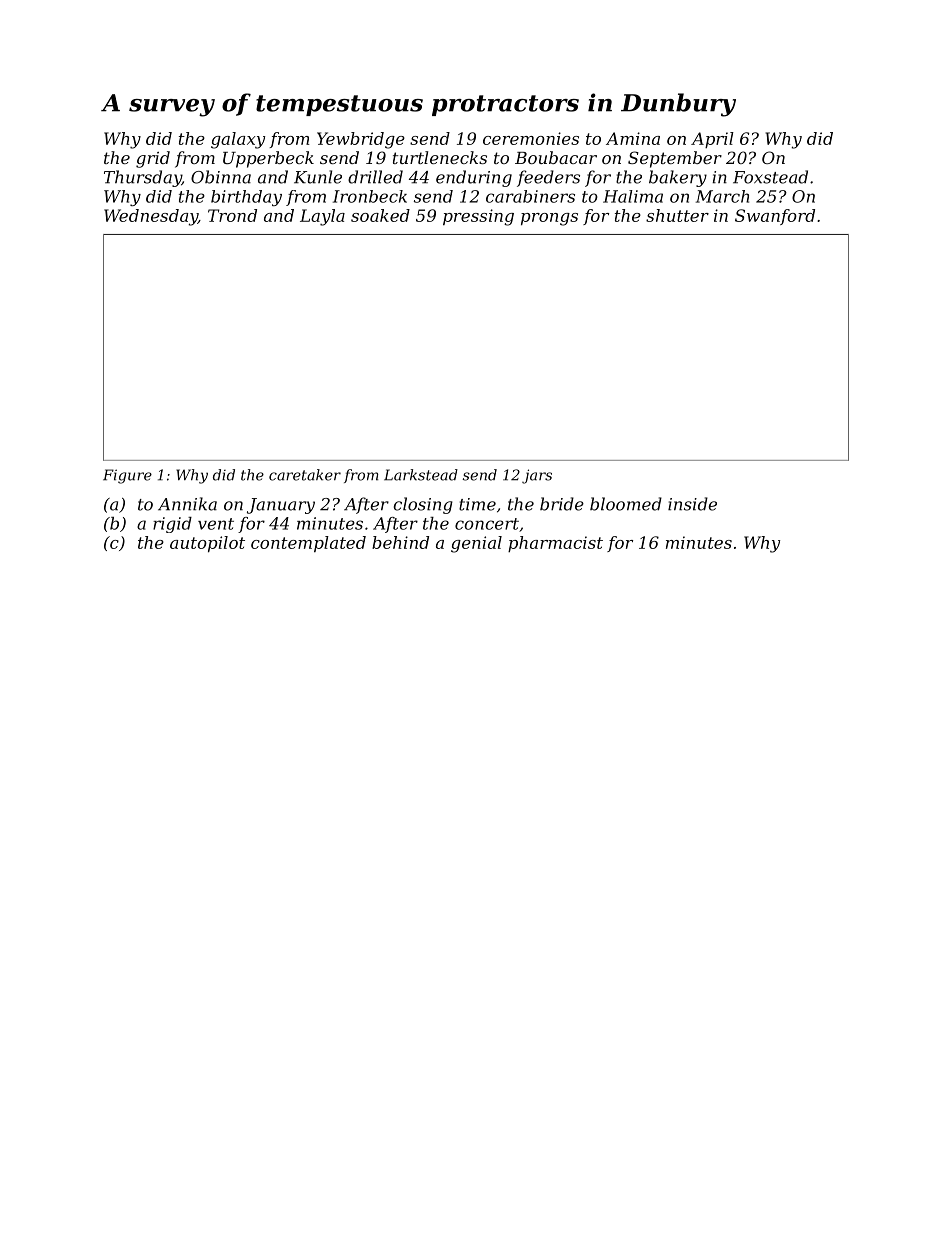 The height and width of the screenshot is (1233, 952). I want to click on Figure, so click(127, 476).
